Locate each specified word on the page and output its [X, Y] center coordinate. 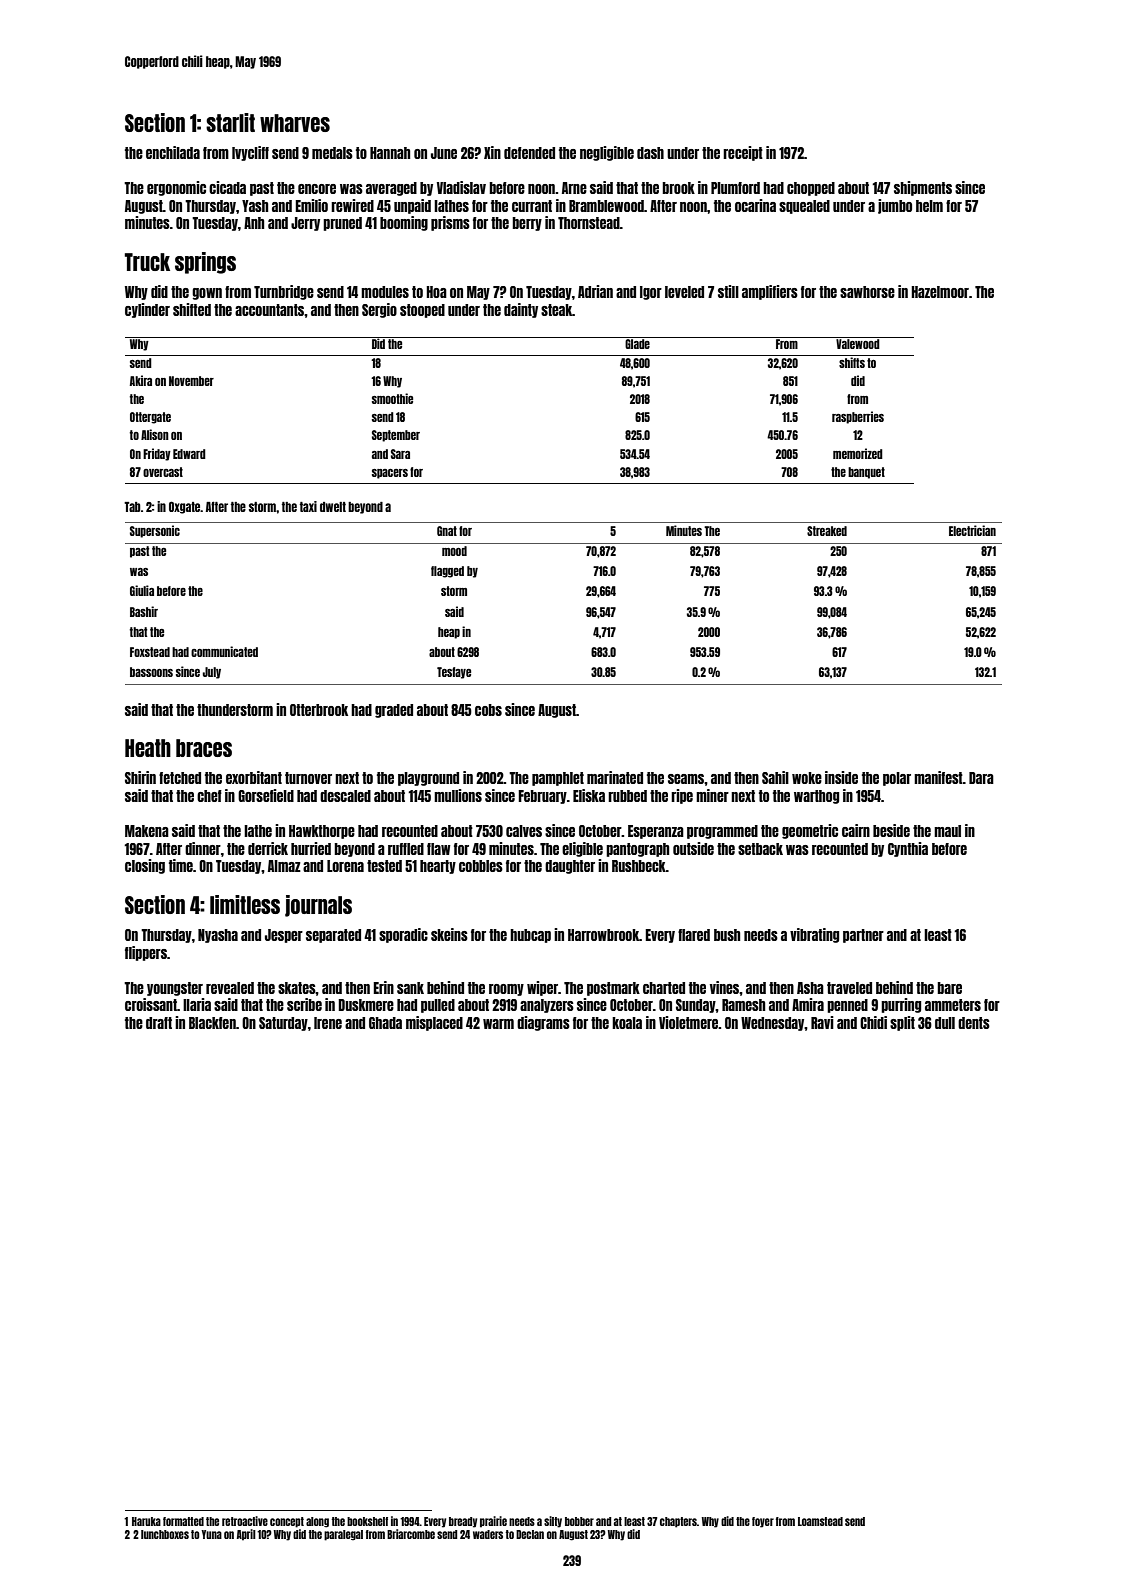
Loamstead [820, 1521]
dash [650, 153]
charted [664, 988]
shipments [923, 188]
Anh [254, 223]
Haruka [146, 1521]
